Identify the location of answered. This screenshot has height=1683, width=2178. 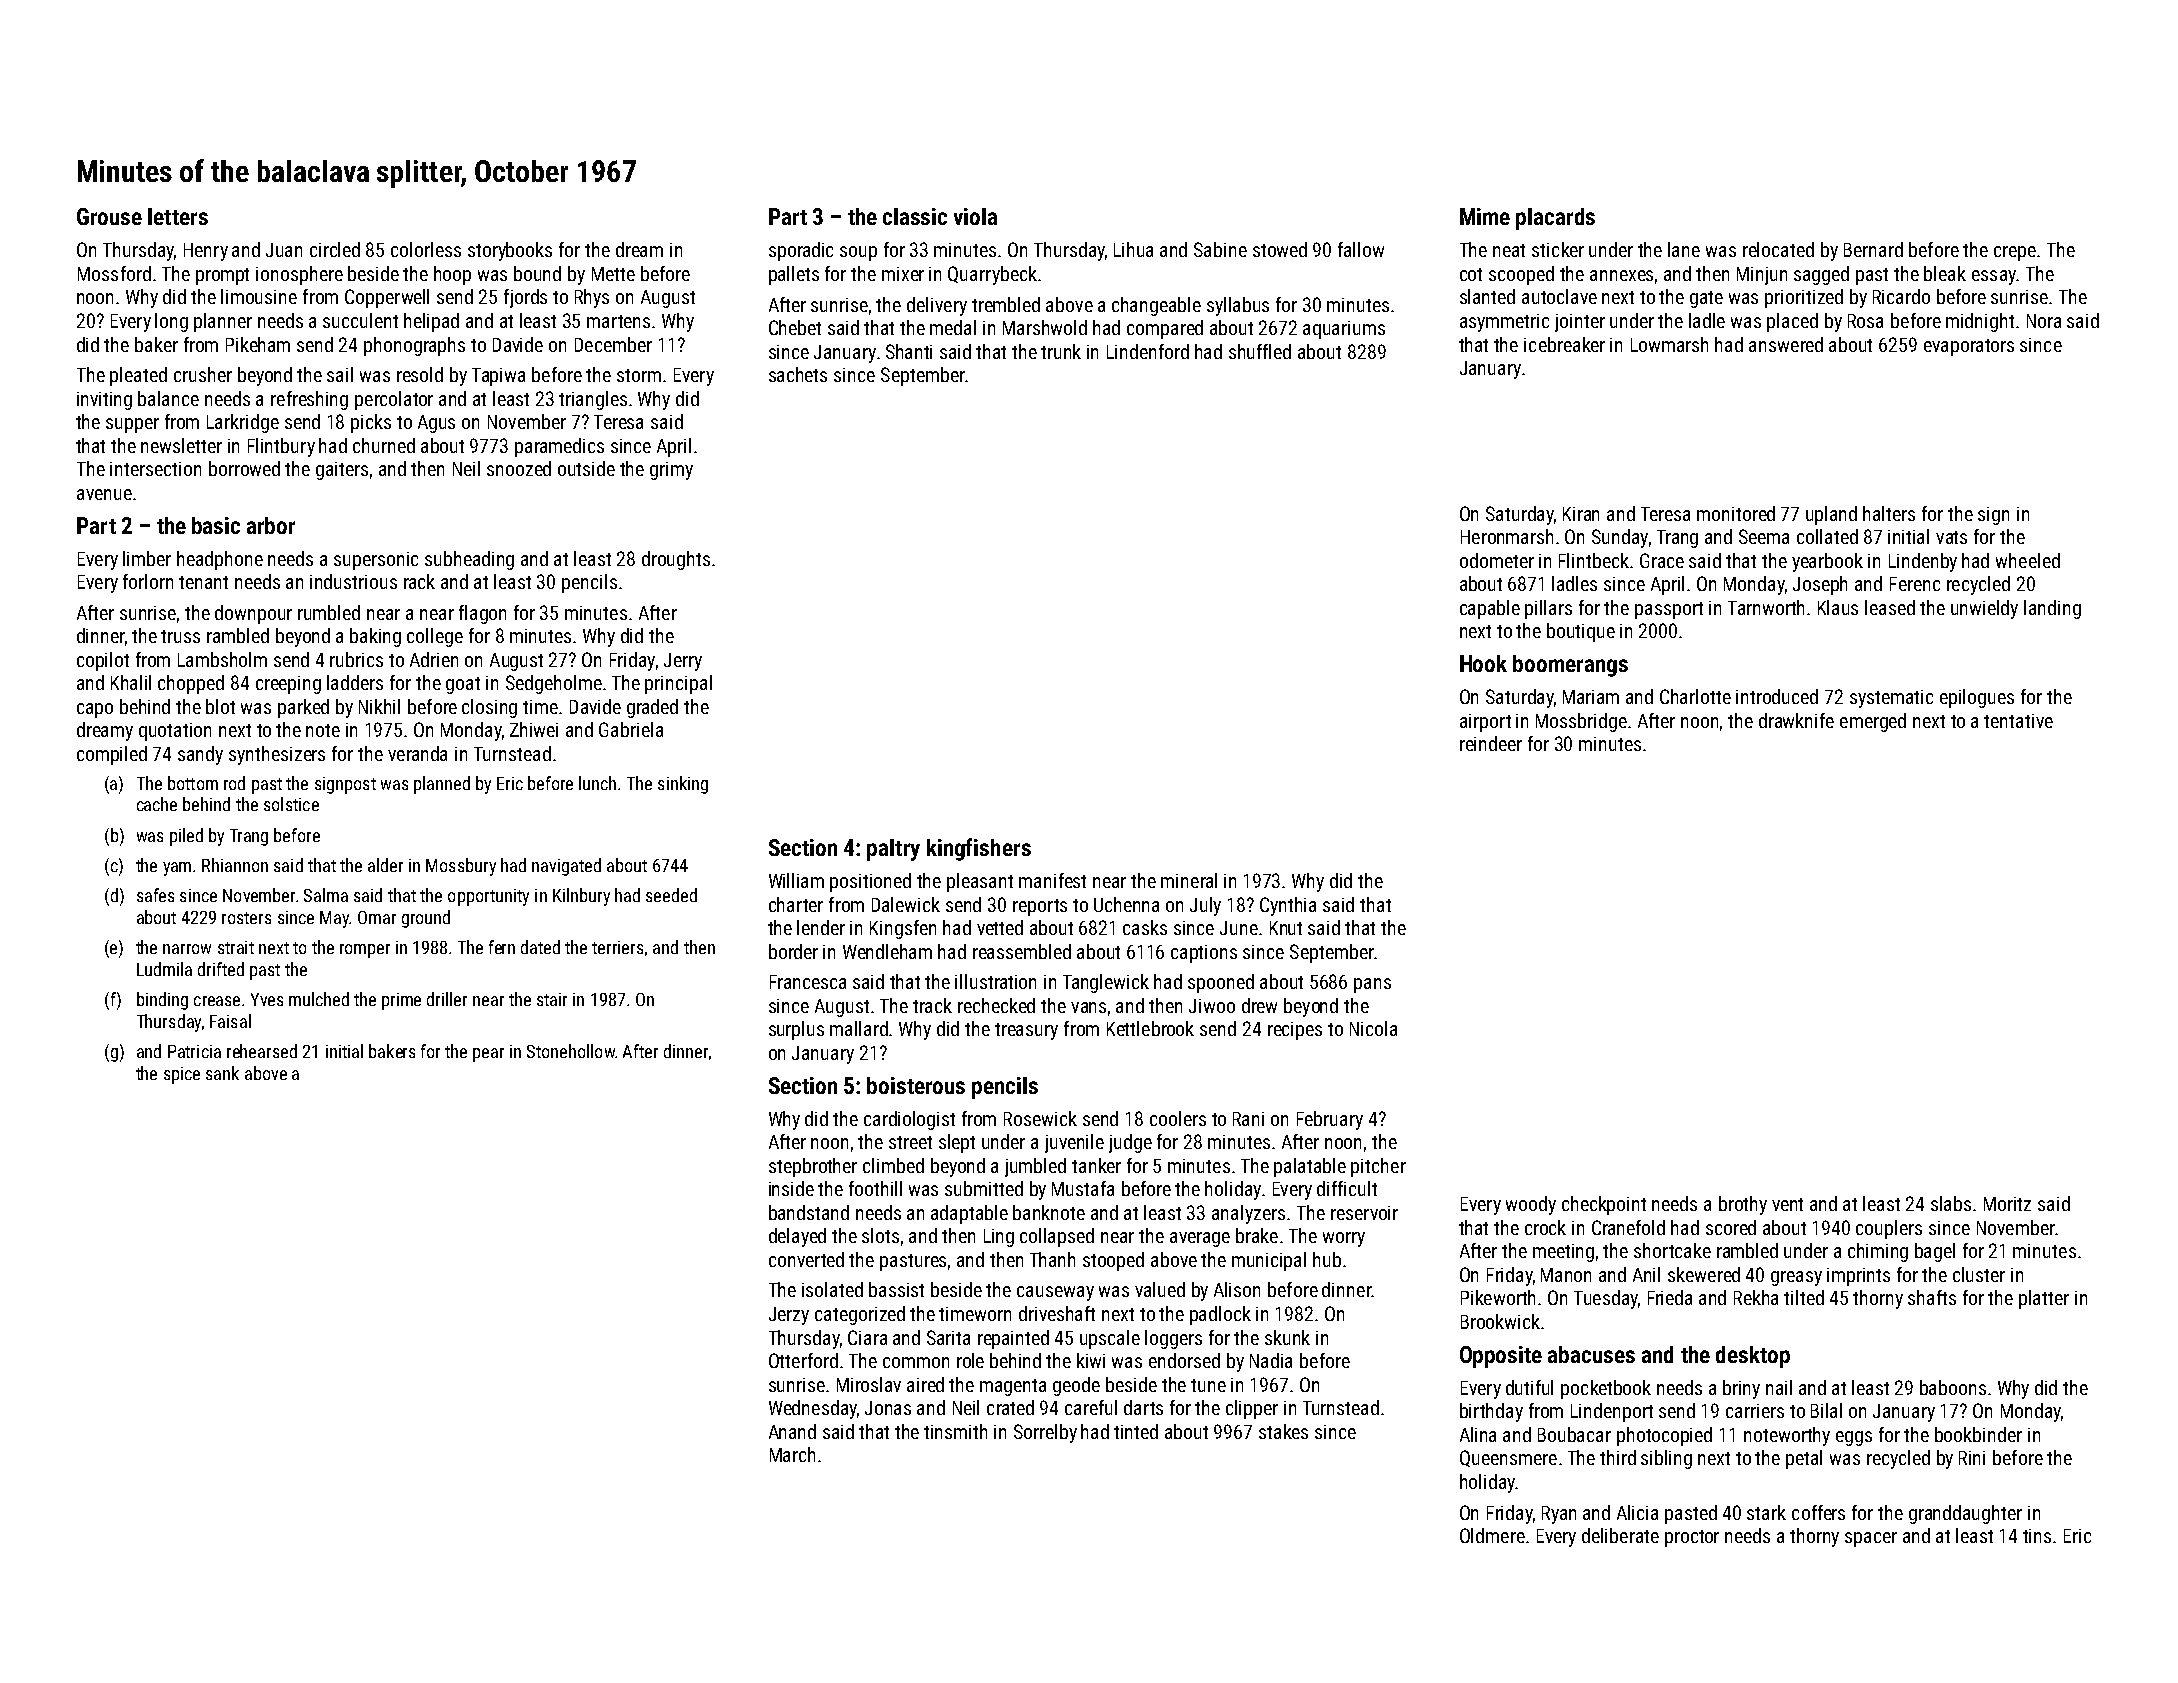
(1786, 344).
